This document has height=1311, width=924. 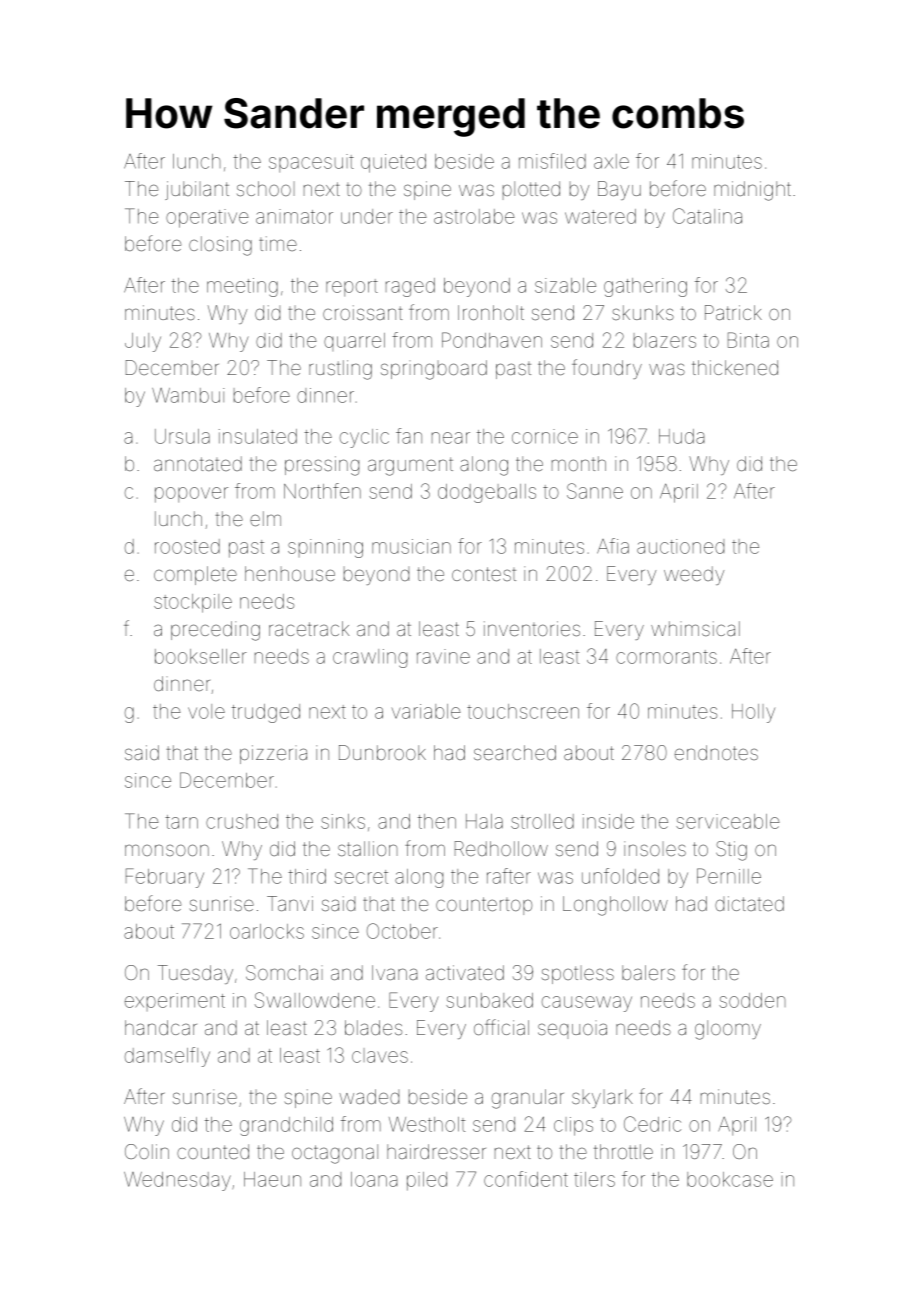 I want to click on misfiled, so click(x=552, y=161).
